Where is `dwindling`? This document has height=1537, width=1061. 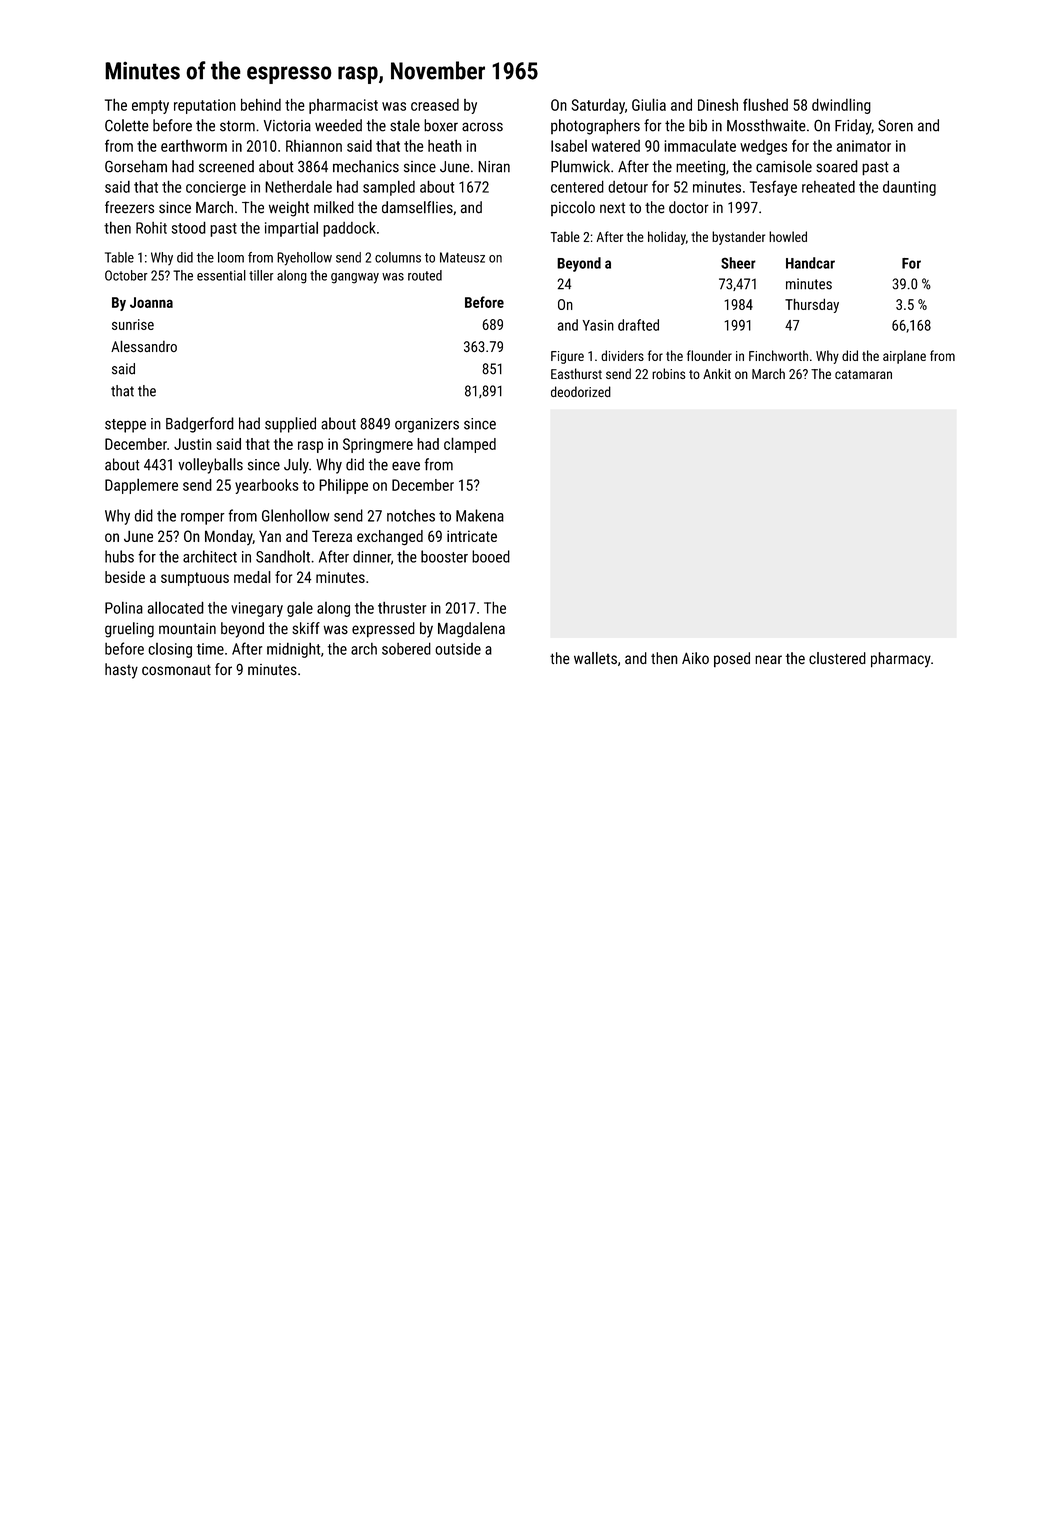
dwindling is located at coordinates (841, 106).
